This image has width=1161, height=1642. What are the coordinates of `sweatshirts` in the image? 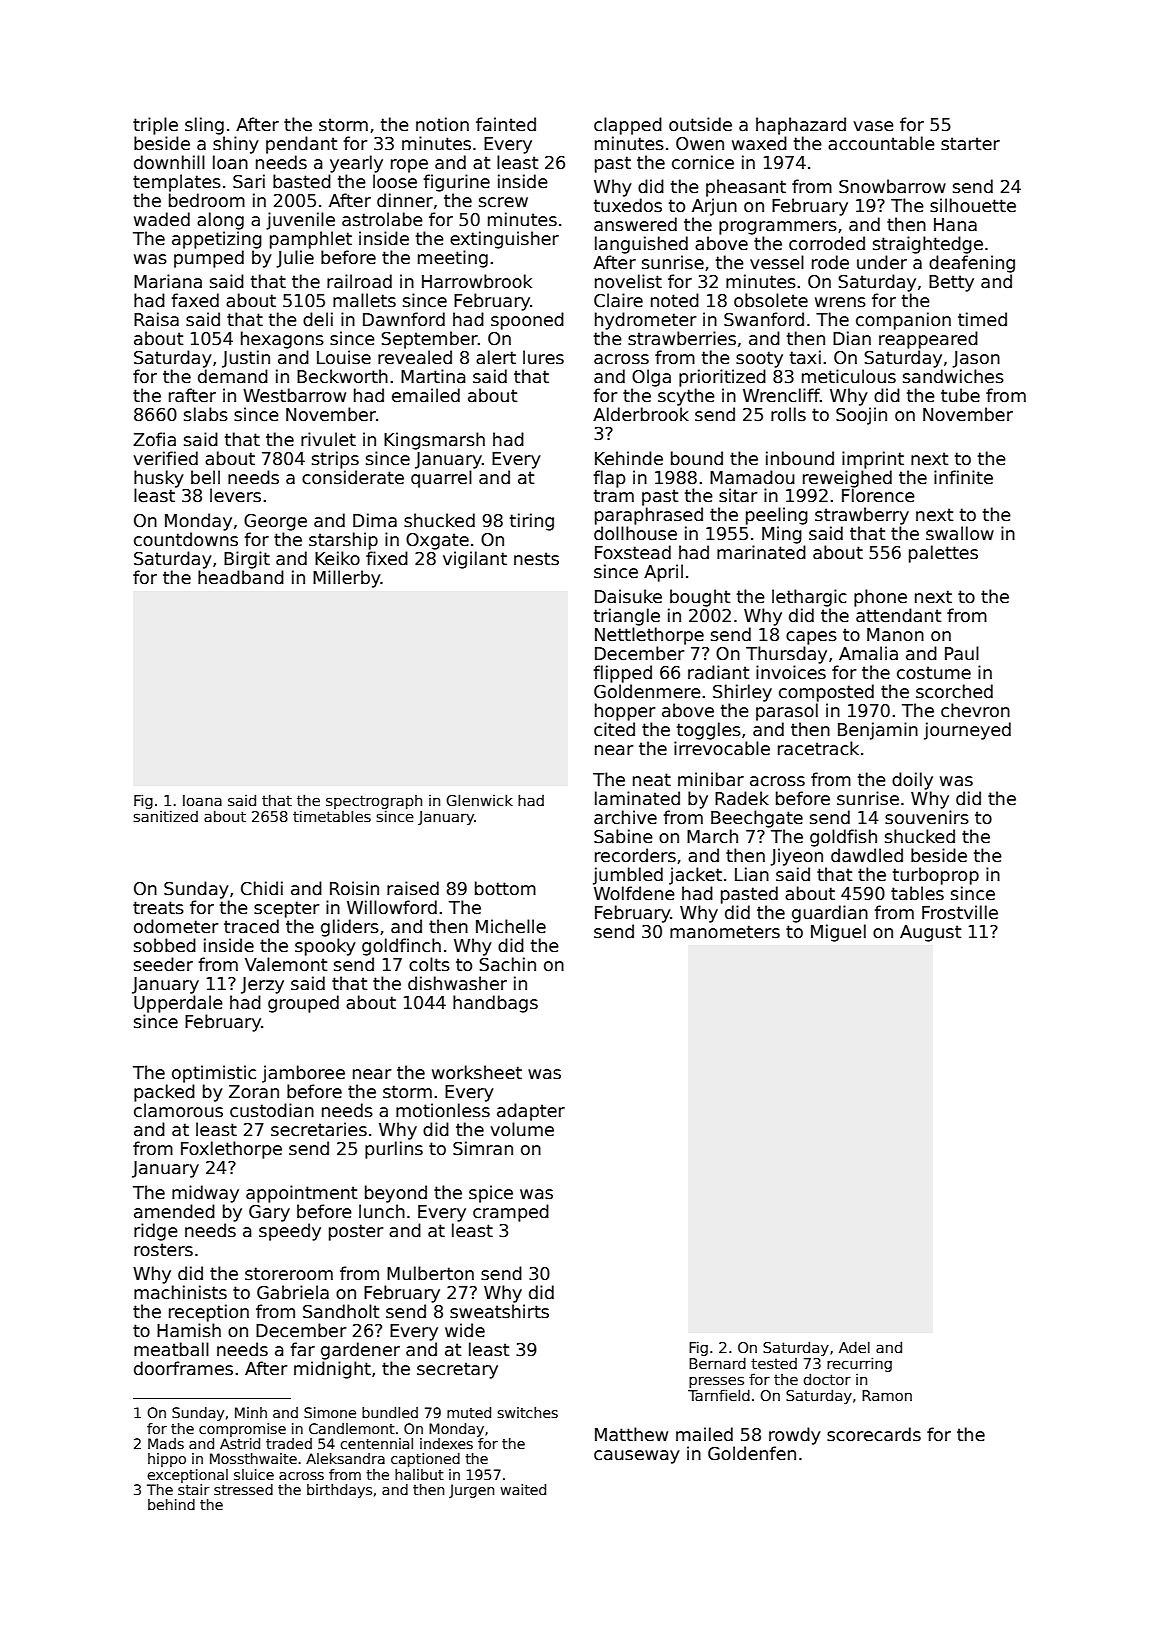 It's located at (499, 1311).
